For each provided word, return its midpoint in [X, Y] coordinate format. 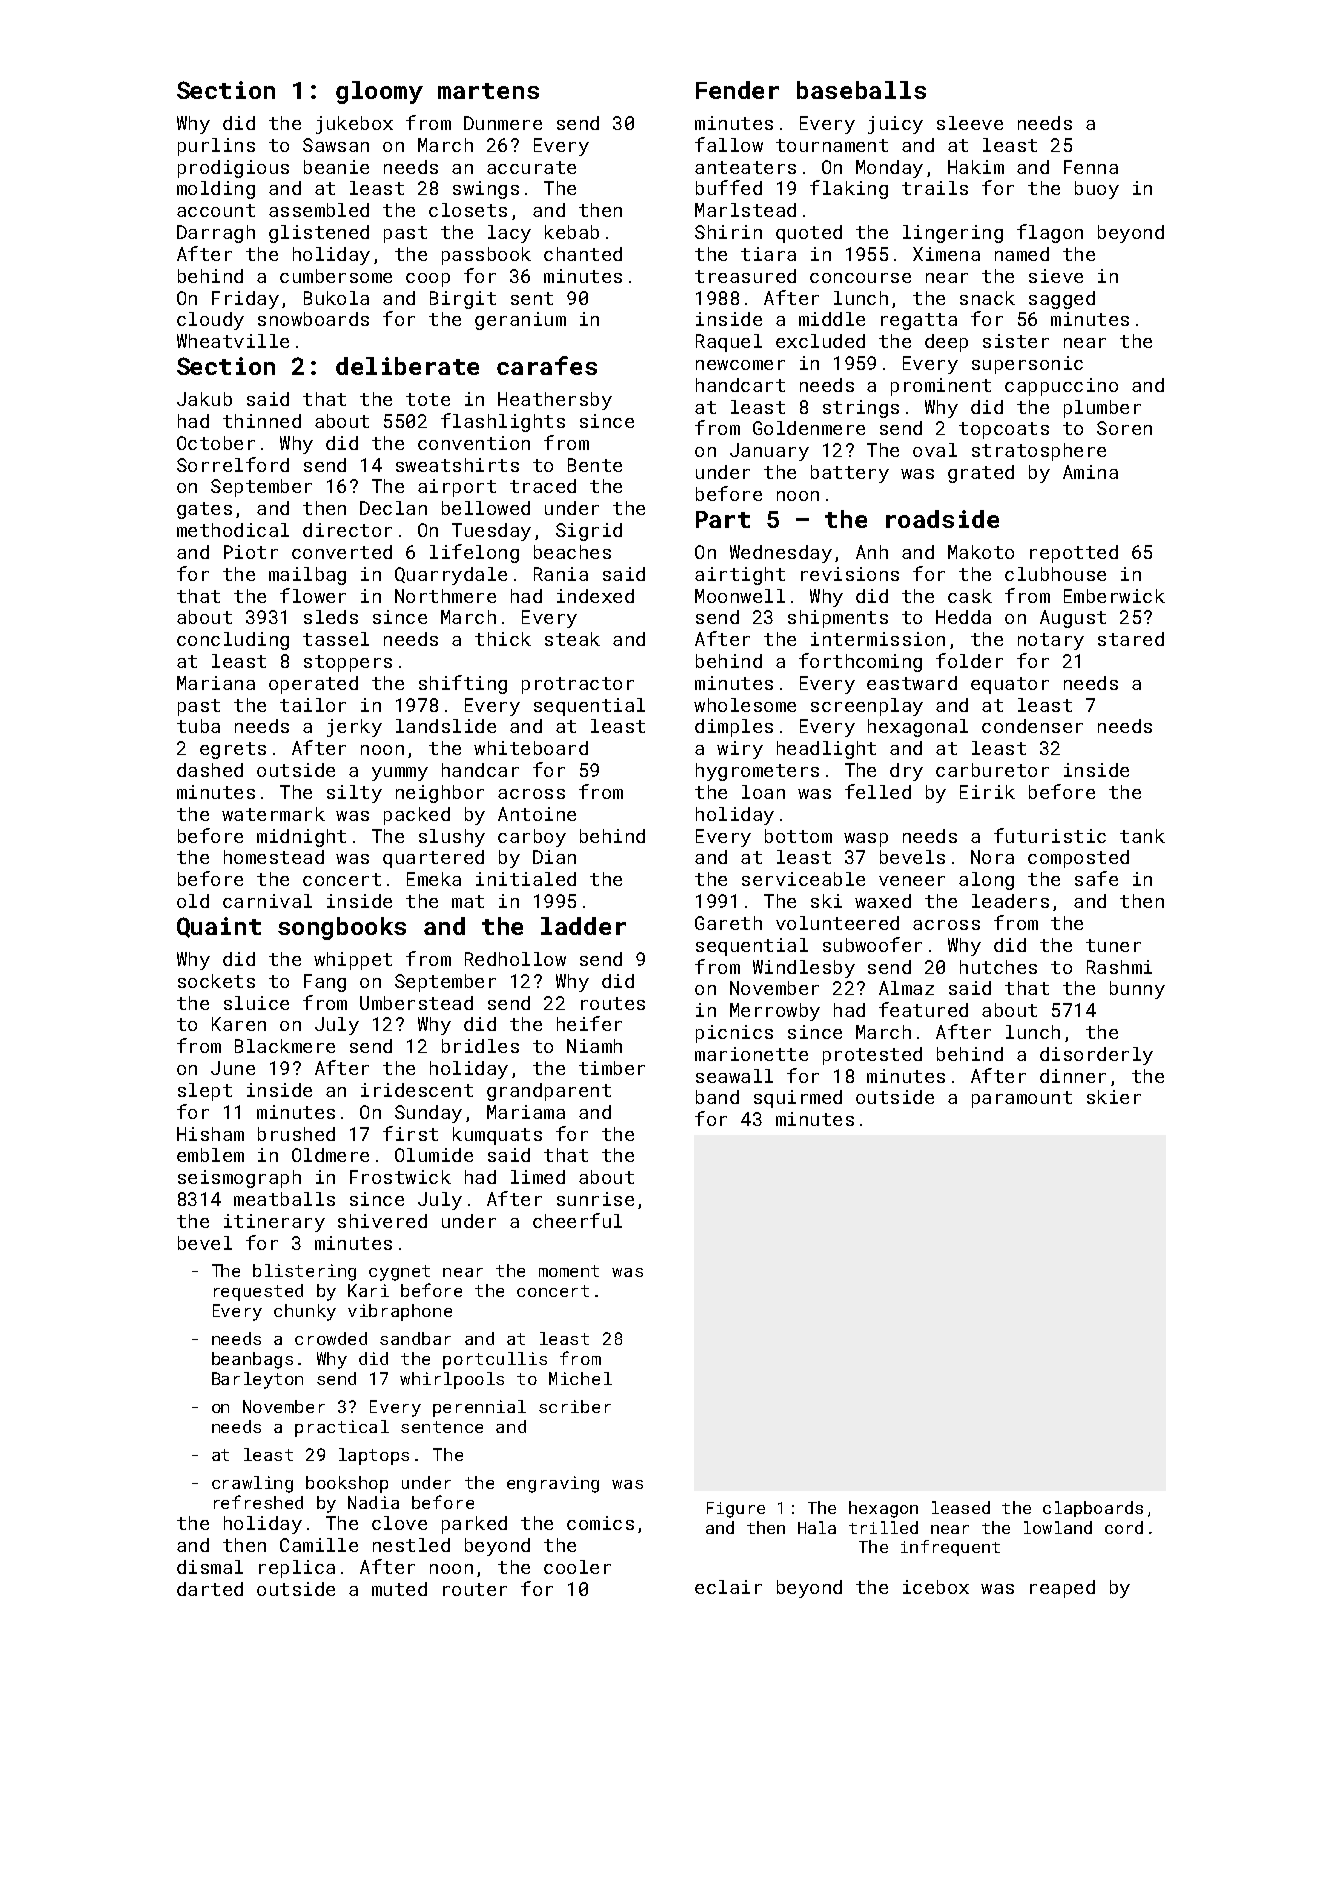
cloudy [210, 321]
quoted [809, 234]
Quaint [219, 927]
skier [1114, 1097]
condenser [1032, 726]
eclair [728, 1587]
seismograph [239, 1179]
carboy [532, 838]
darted [210, 1589]
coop [428, 280]
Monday [889, 169]
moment [569, 1271]
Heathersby [555, 401]
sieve [1056, 276]
